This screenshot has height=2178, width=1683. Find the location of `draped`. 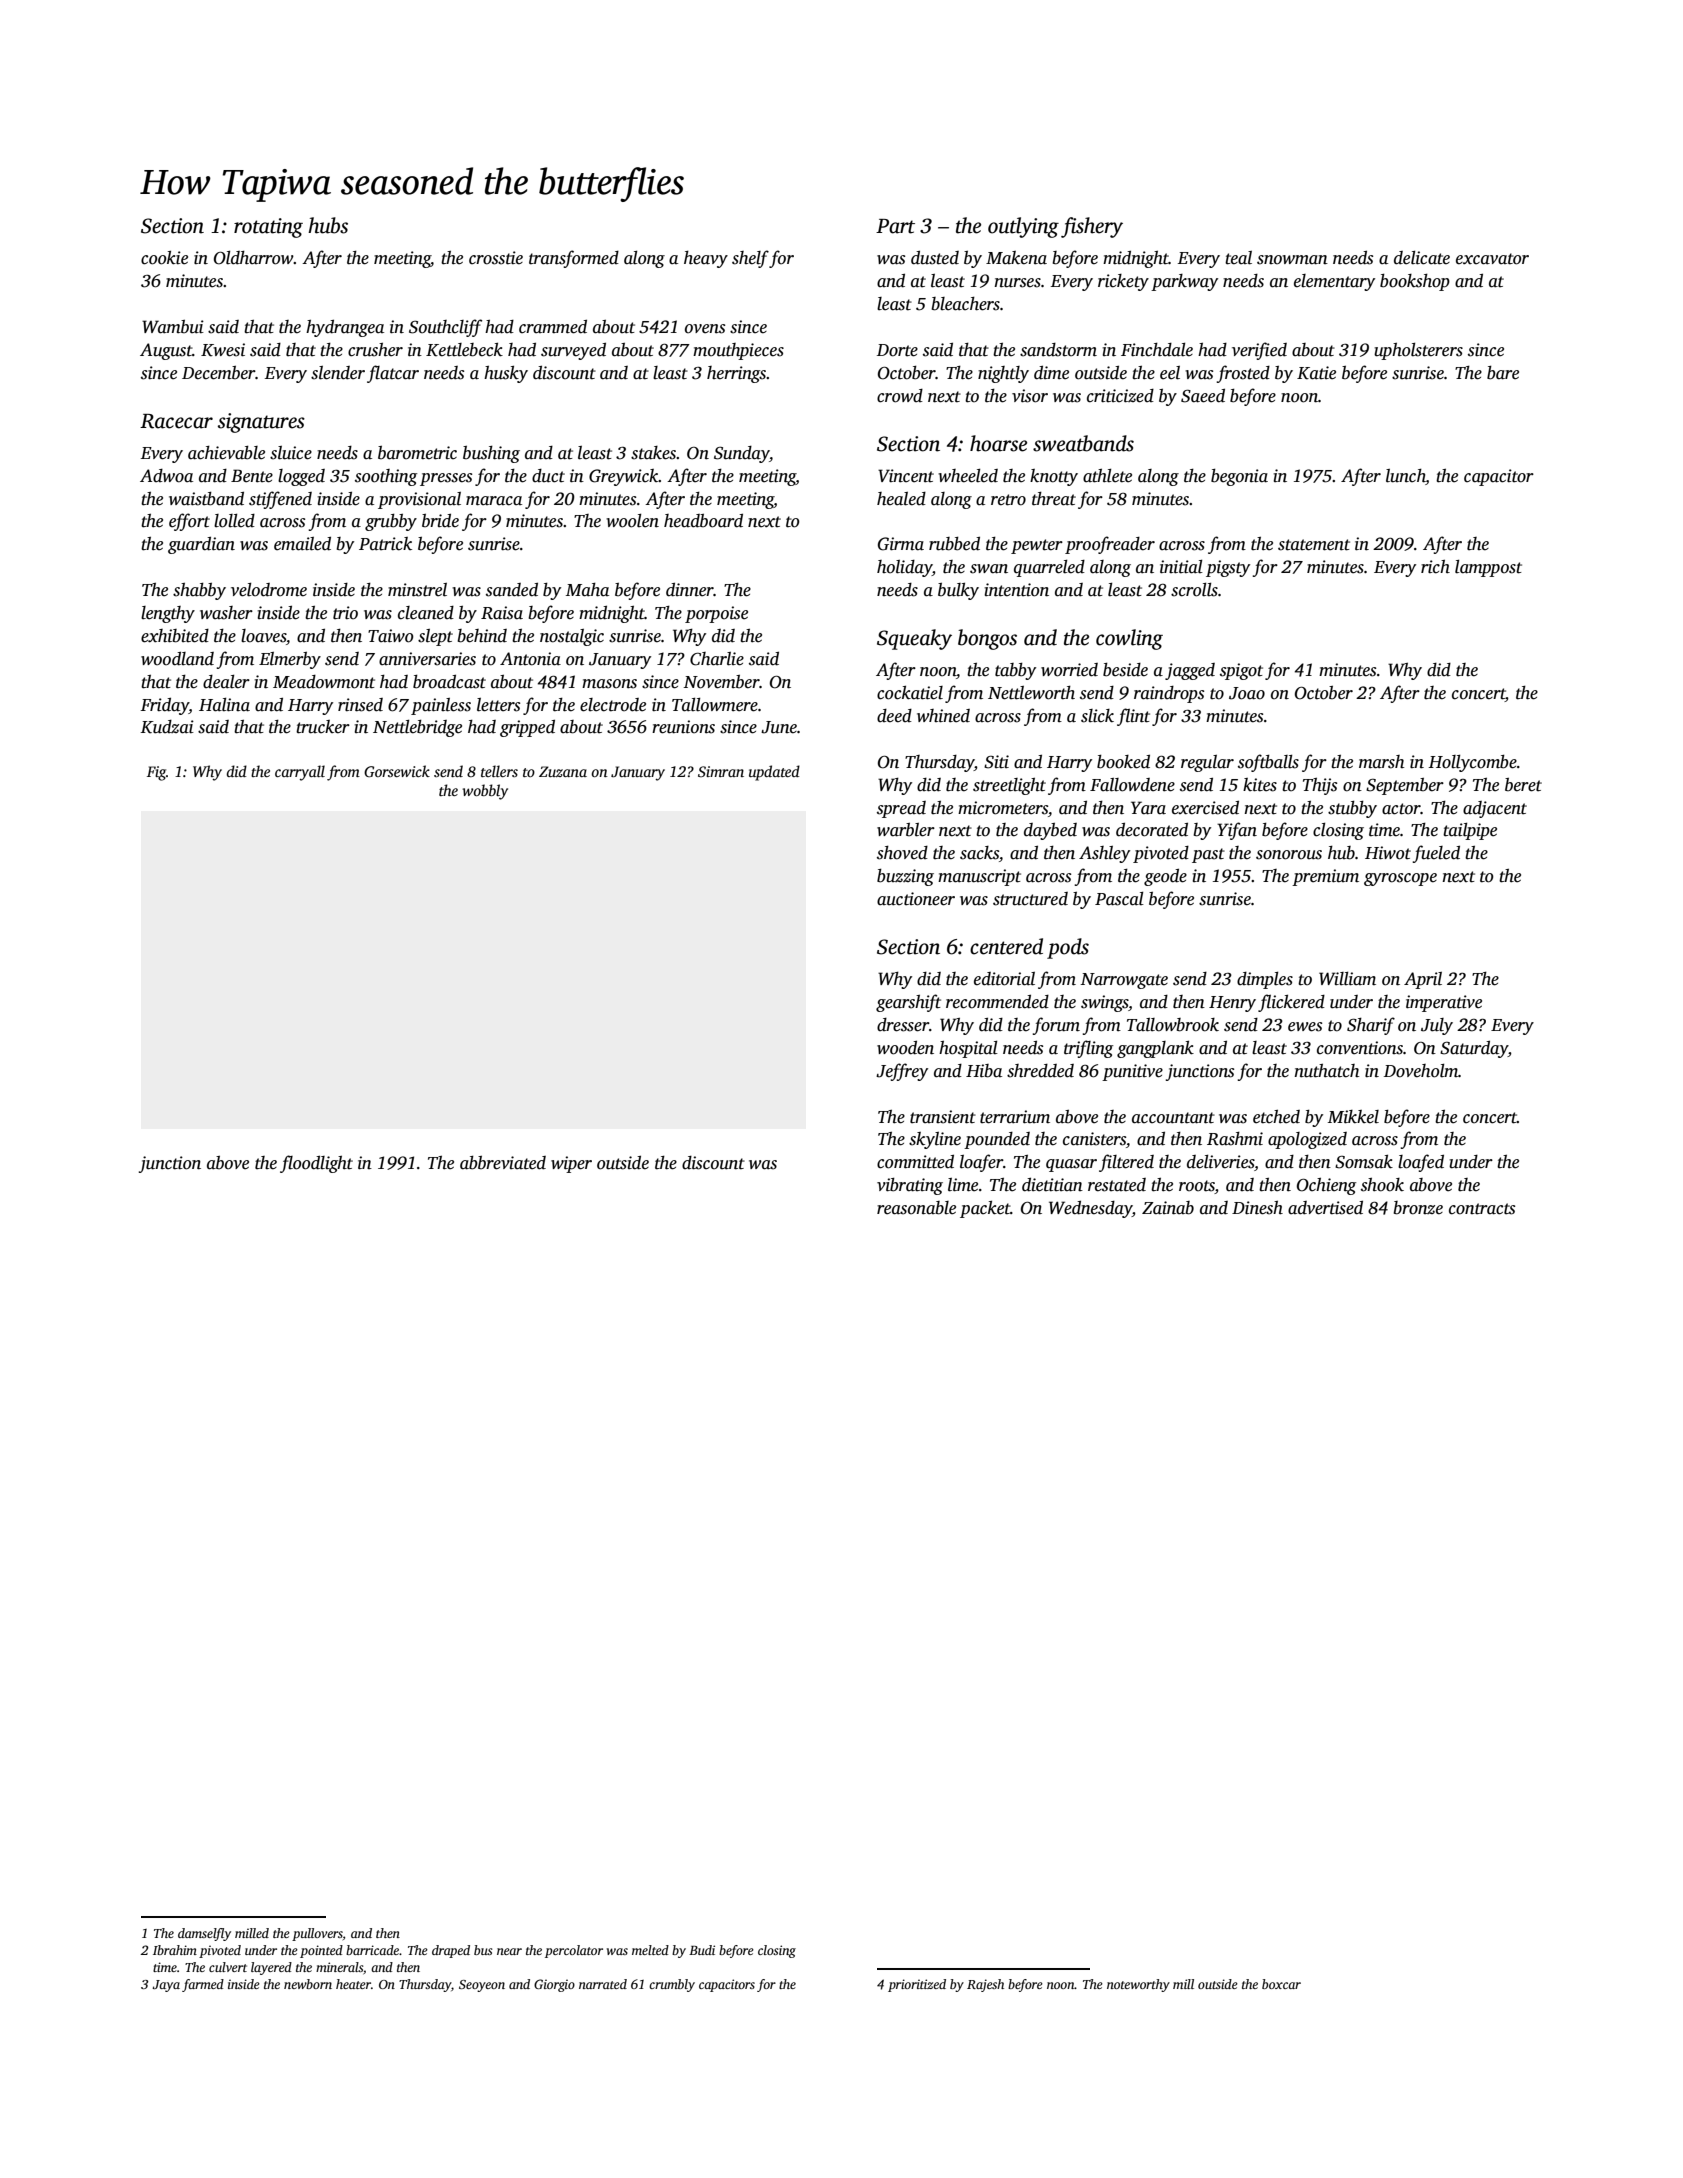

draped is located at coordinates (451, 1951).
